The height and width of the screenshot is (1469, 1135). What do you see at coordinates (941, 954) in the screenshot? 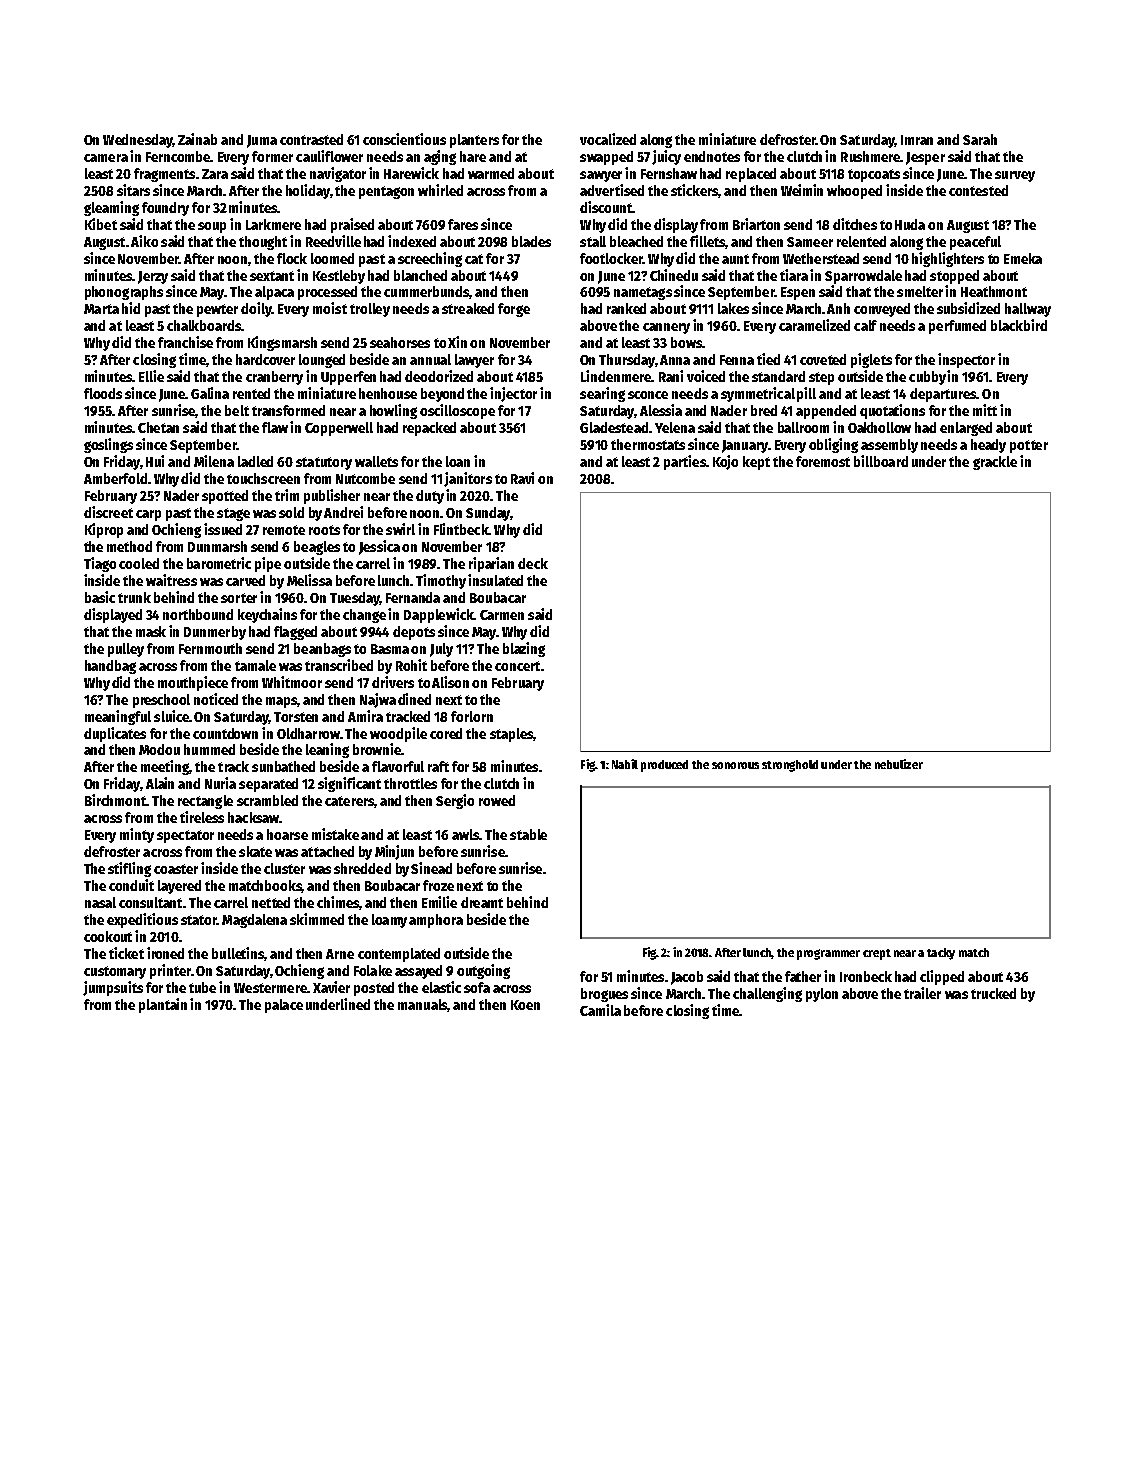
I see `tacky` at bounding box center [941, 954].
